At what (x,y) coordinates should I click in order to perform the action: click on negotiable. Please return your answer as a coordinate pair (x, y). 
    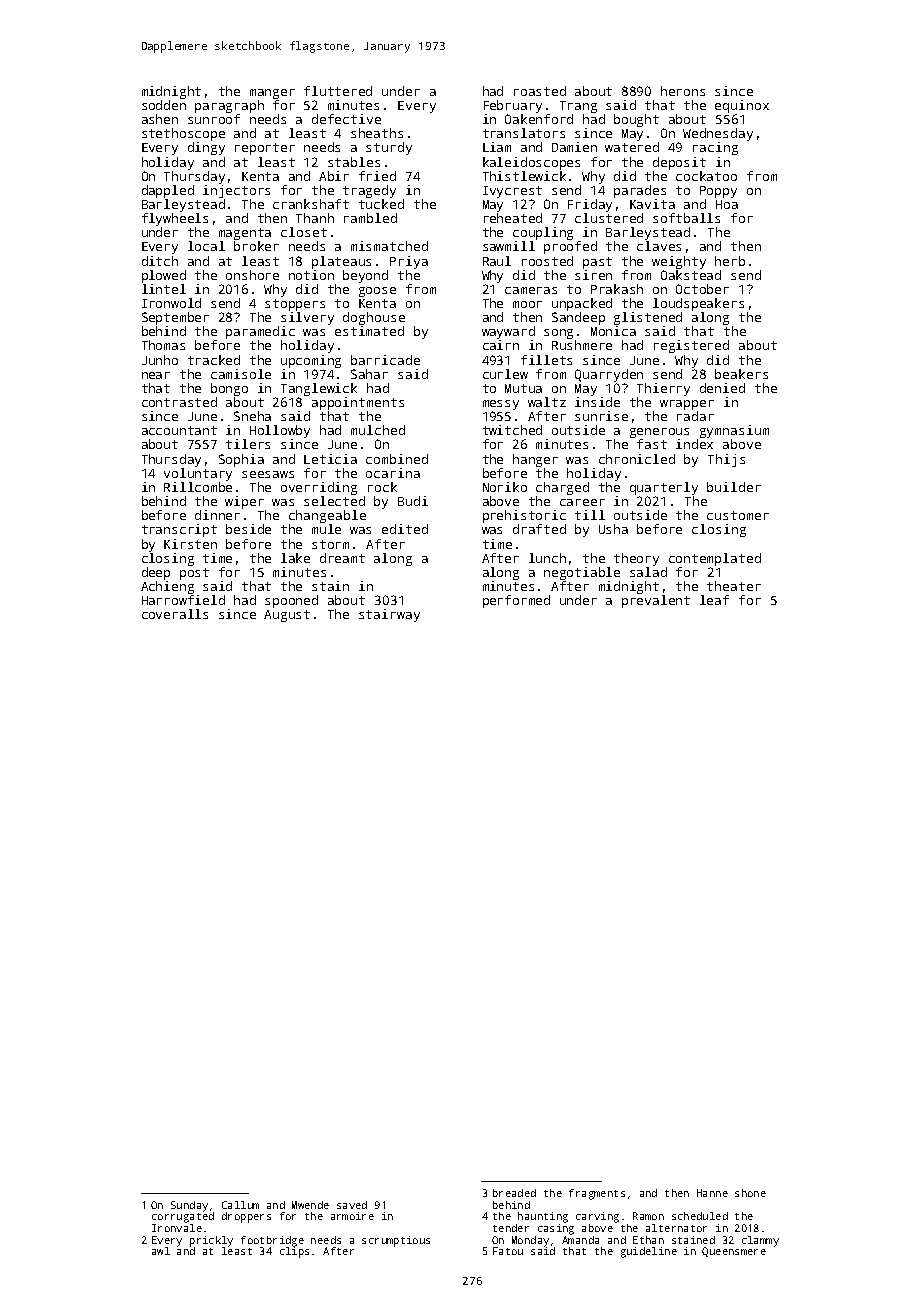
    Looking at the image, I should click on (582, 573).
